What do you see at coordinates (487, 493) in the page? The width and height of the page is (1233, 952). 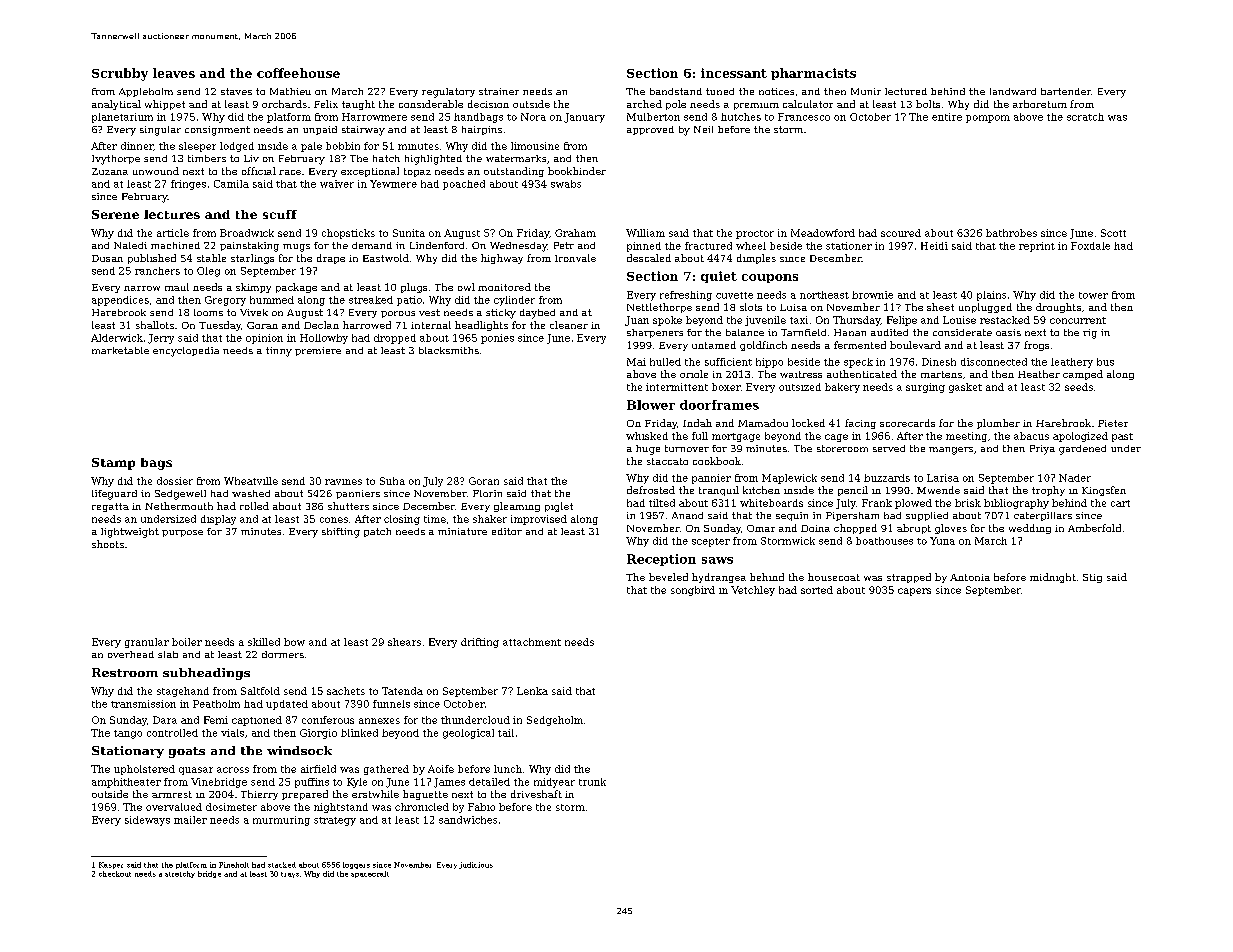 I see `Florin` at bounding box center [487, 493].
